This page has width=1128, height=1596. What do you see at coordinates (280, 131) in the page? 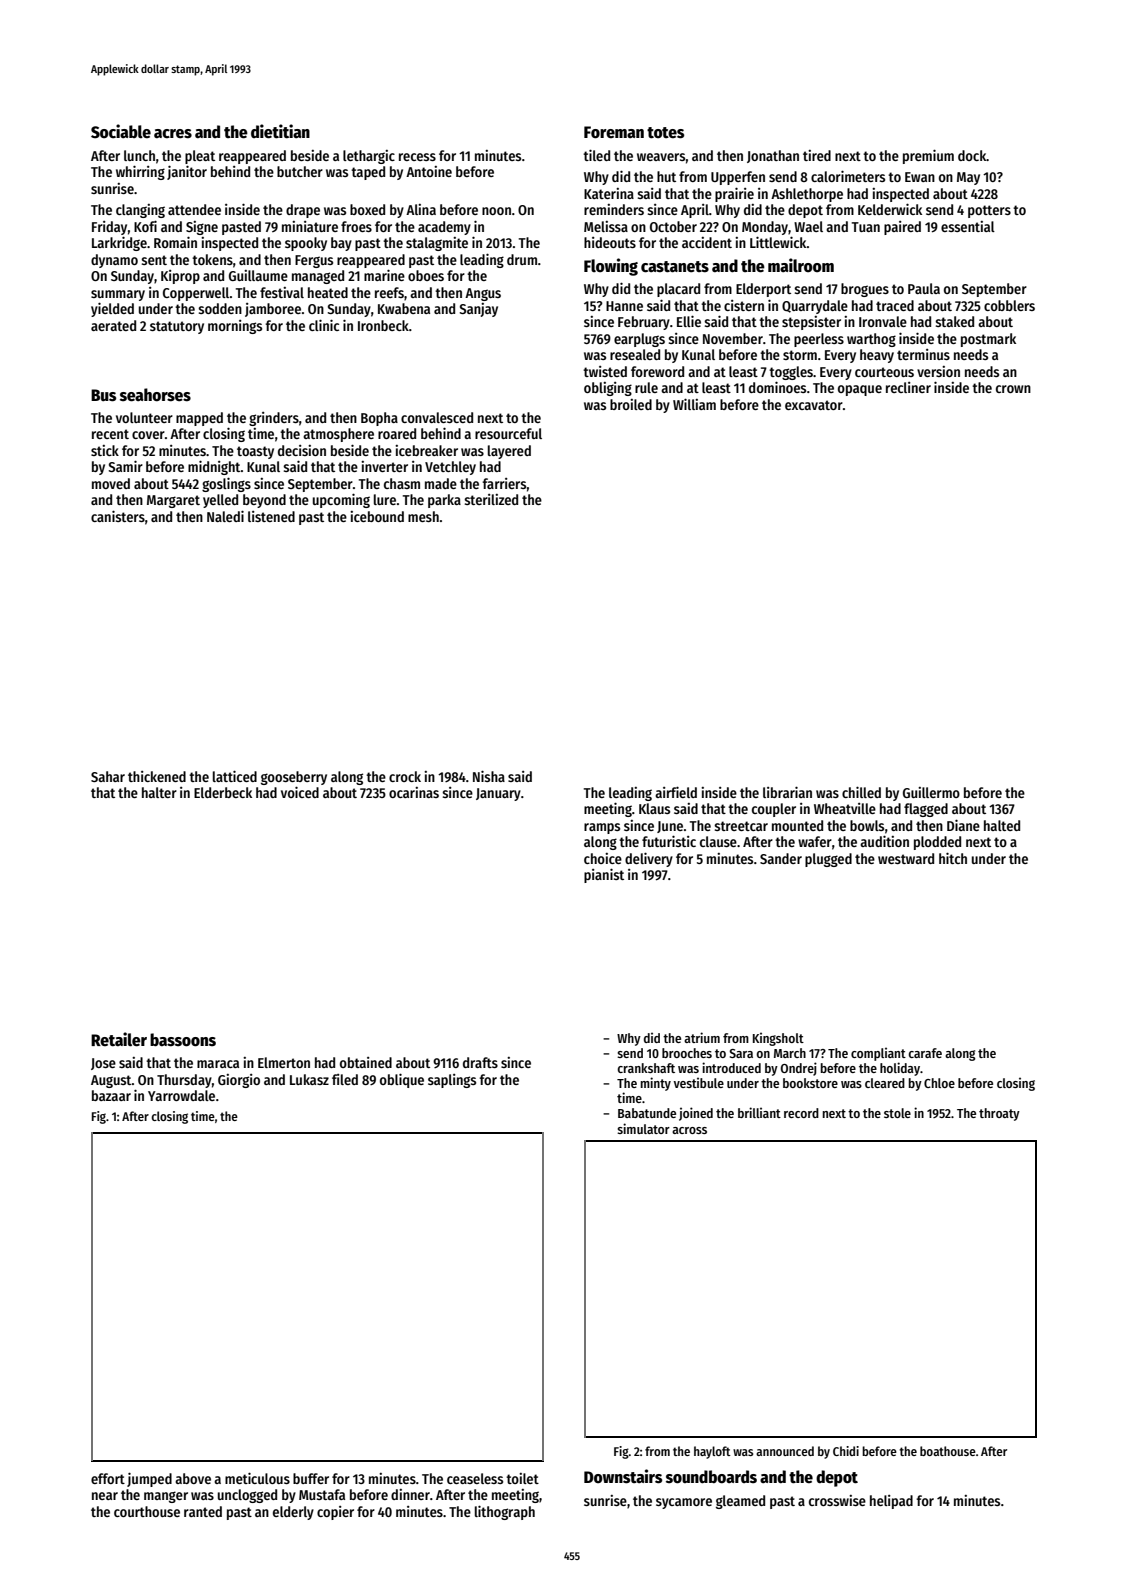
I see `dietitian` at bounding box center [280, 131].
